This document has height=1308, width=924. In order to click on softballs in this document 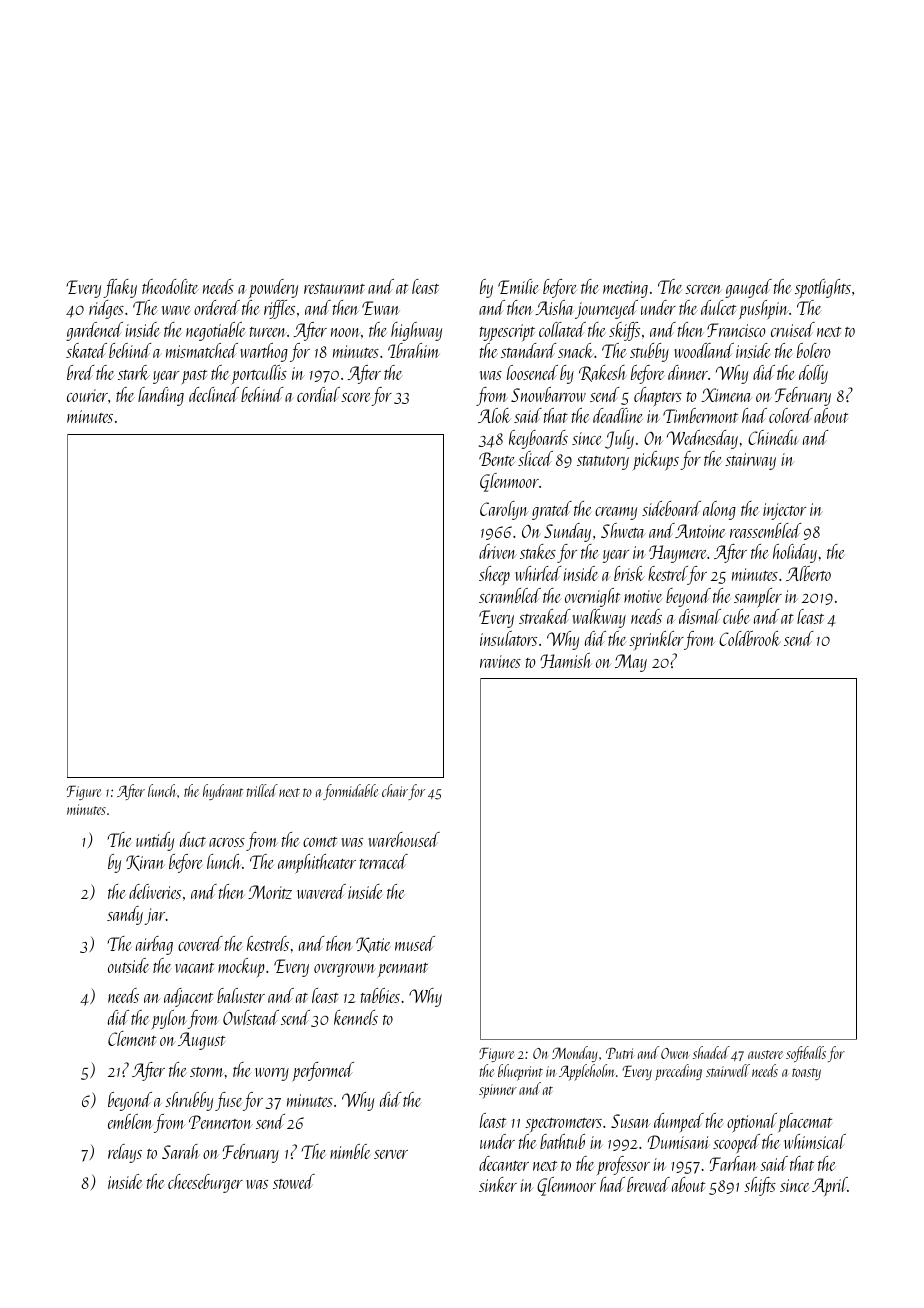, I will do `click(806, 1054)`.
